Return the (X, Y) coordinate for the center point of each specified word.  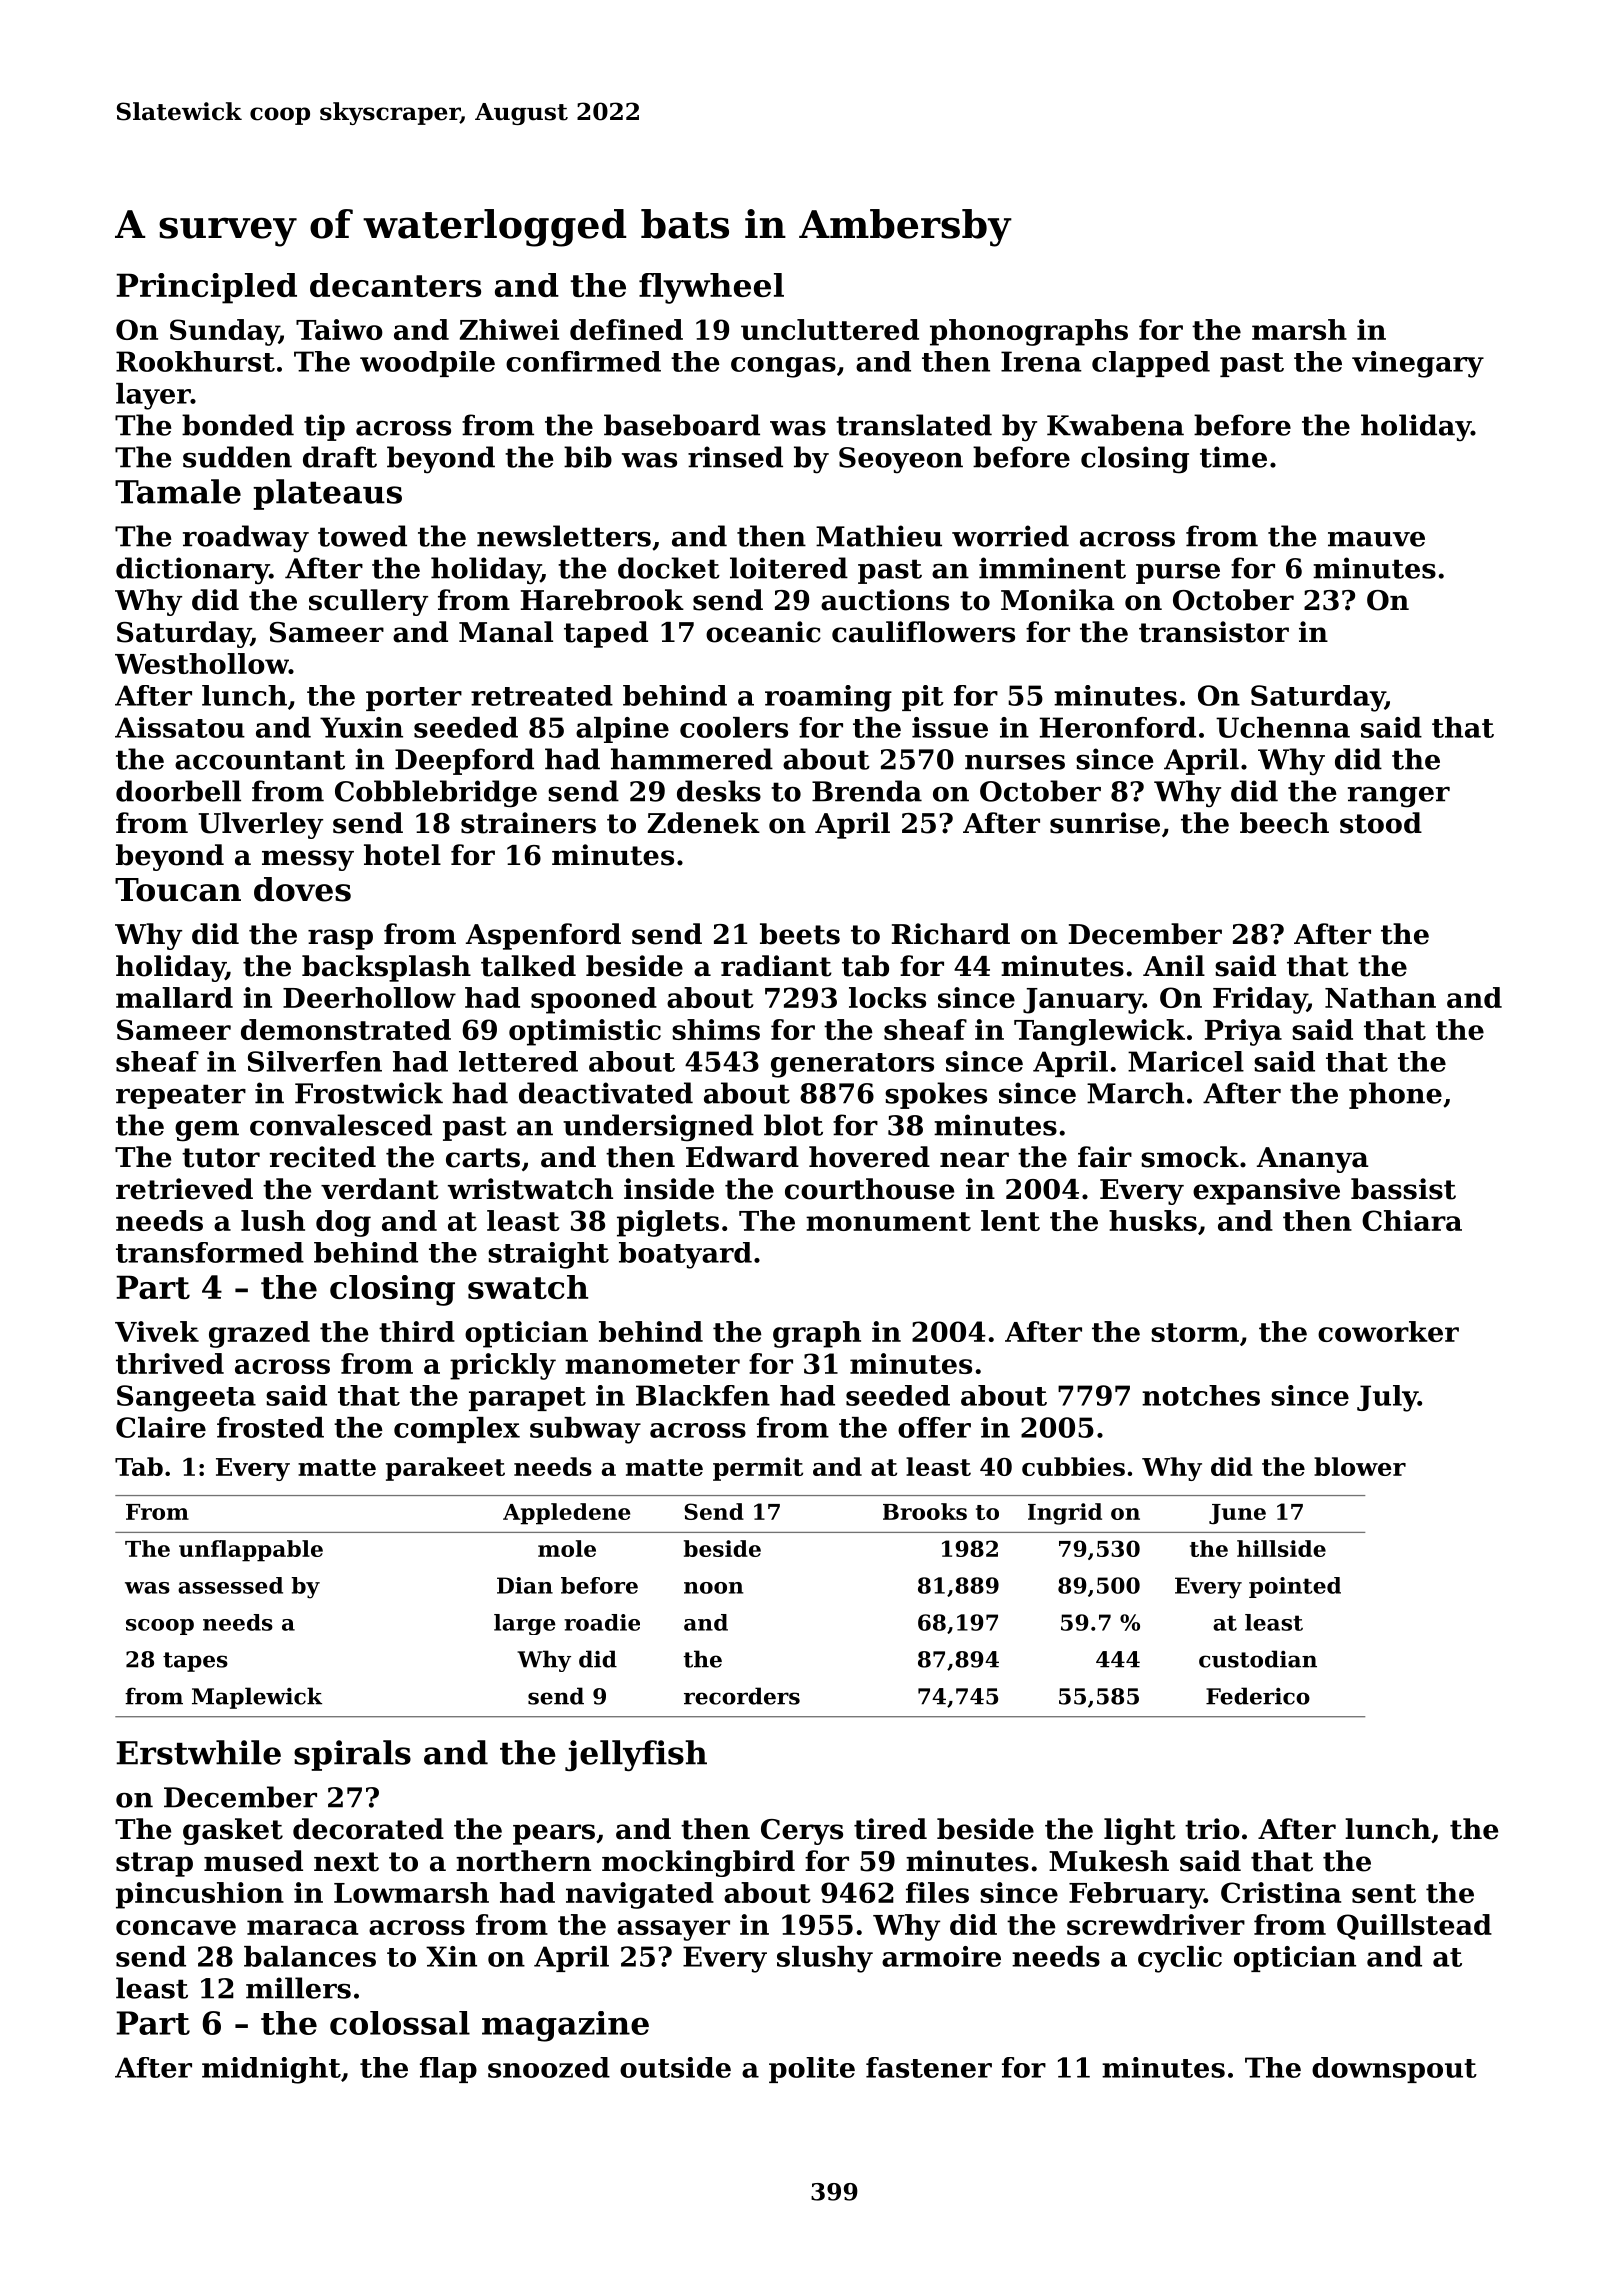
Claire (161, 1427)
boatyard (685, 1255)
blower (1360, 1466)
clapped (1151, 364)
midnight (271, 2070)
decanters (395, 285)
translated (914, 425)
